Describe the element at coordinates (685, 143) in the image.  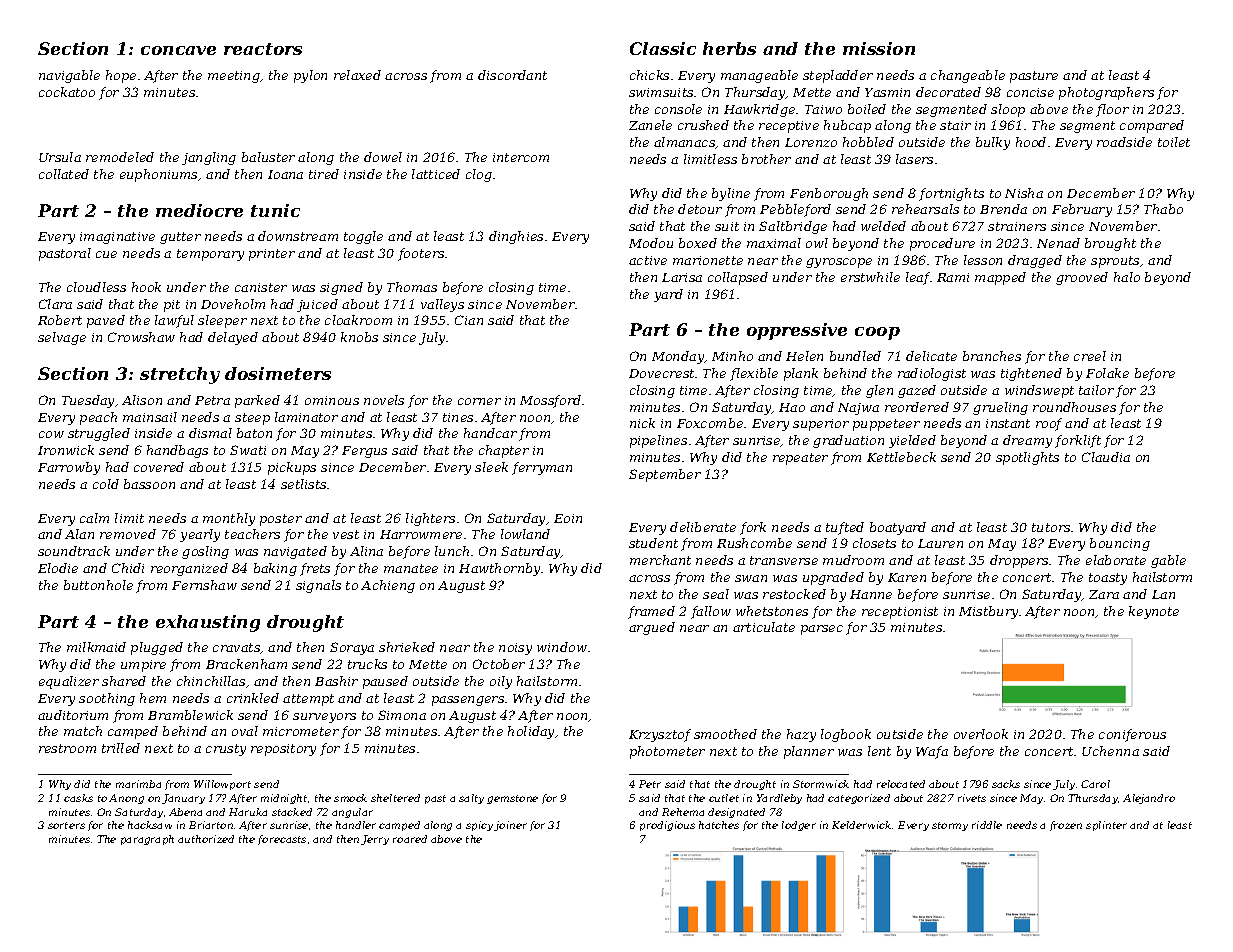
I see `almanacs` at that location.
